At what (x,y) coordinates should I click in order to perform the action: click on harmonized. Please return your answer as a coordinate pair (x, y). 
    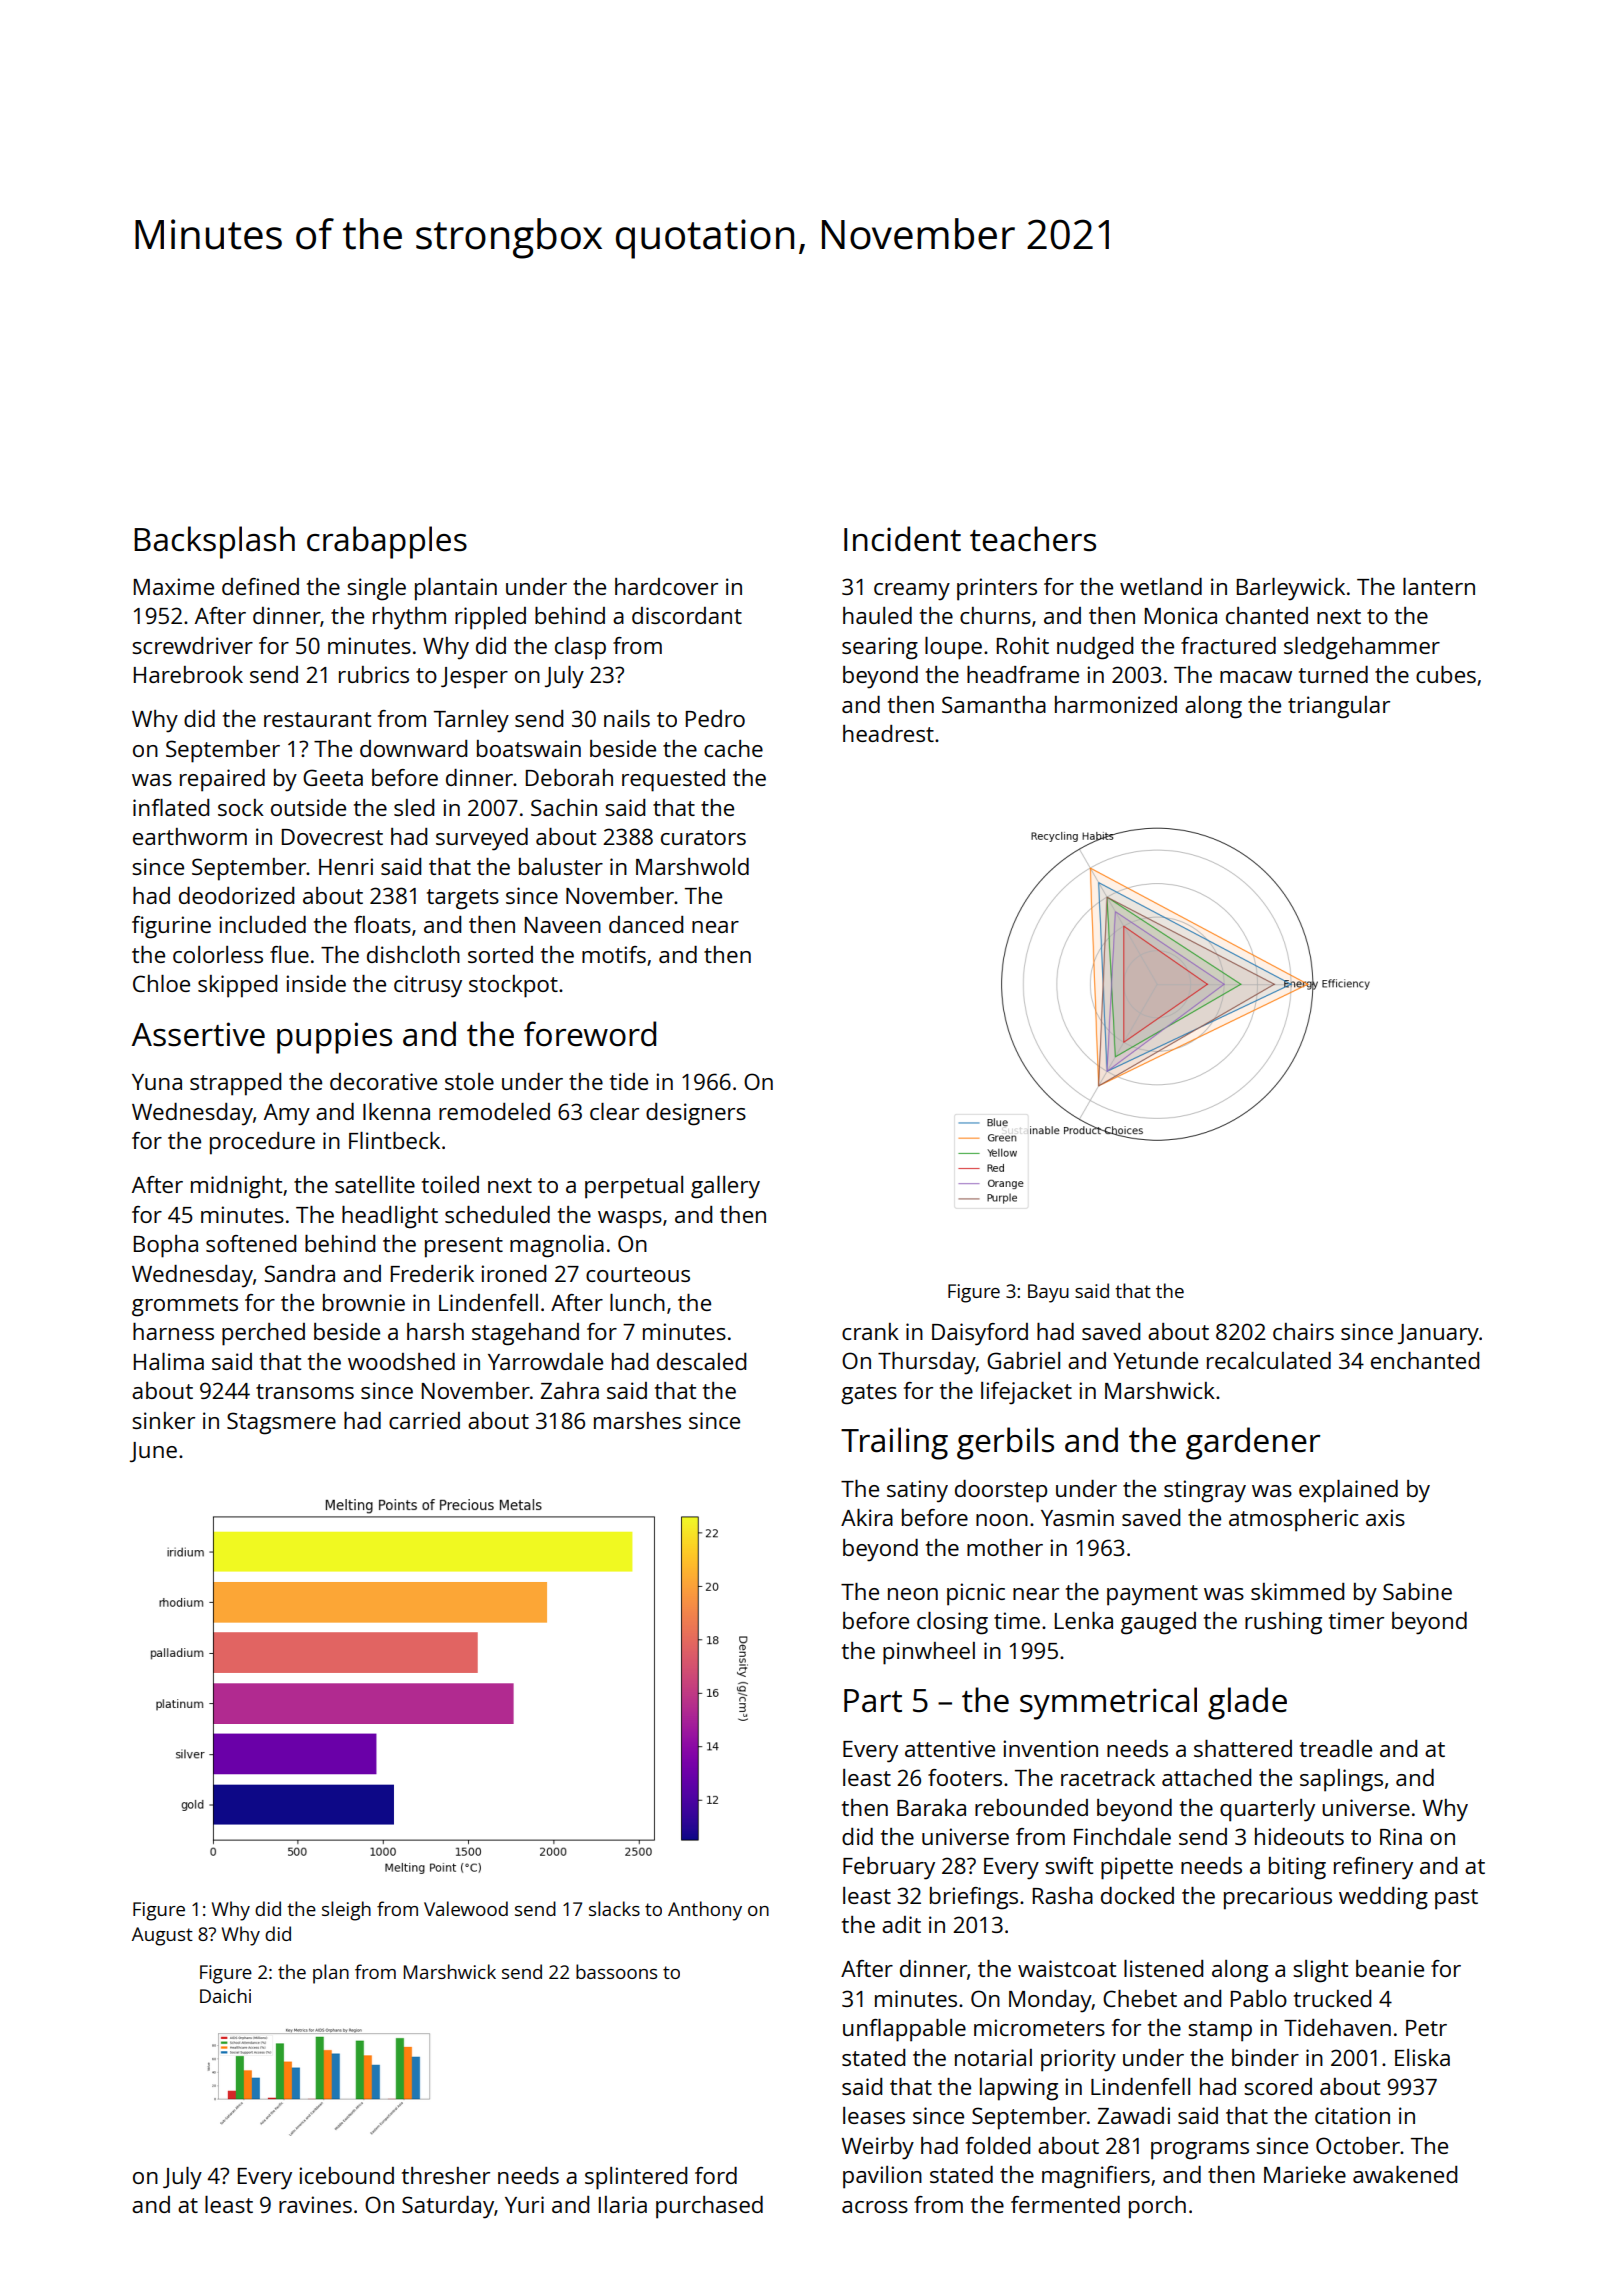
    Looking at the image, I should click on (1116, 704).
